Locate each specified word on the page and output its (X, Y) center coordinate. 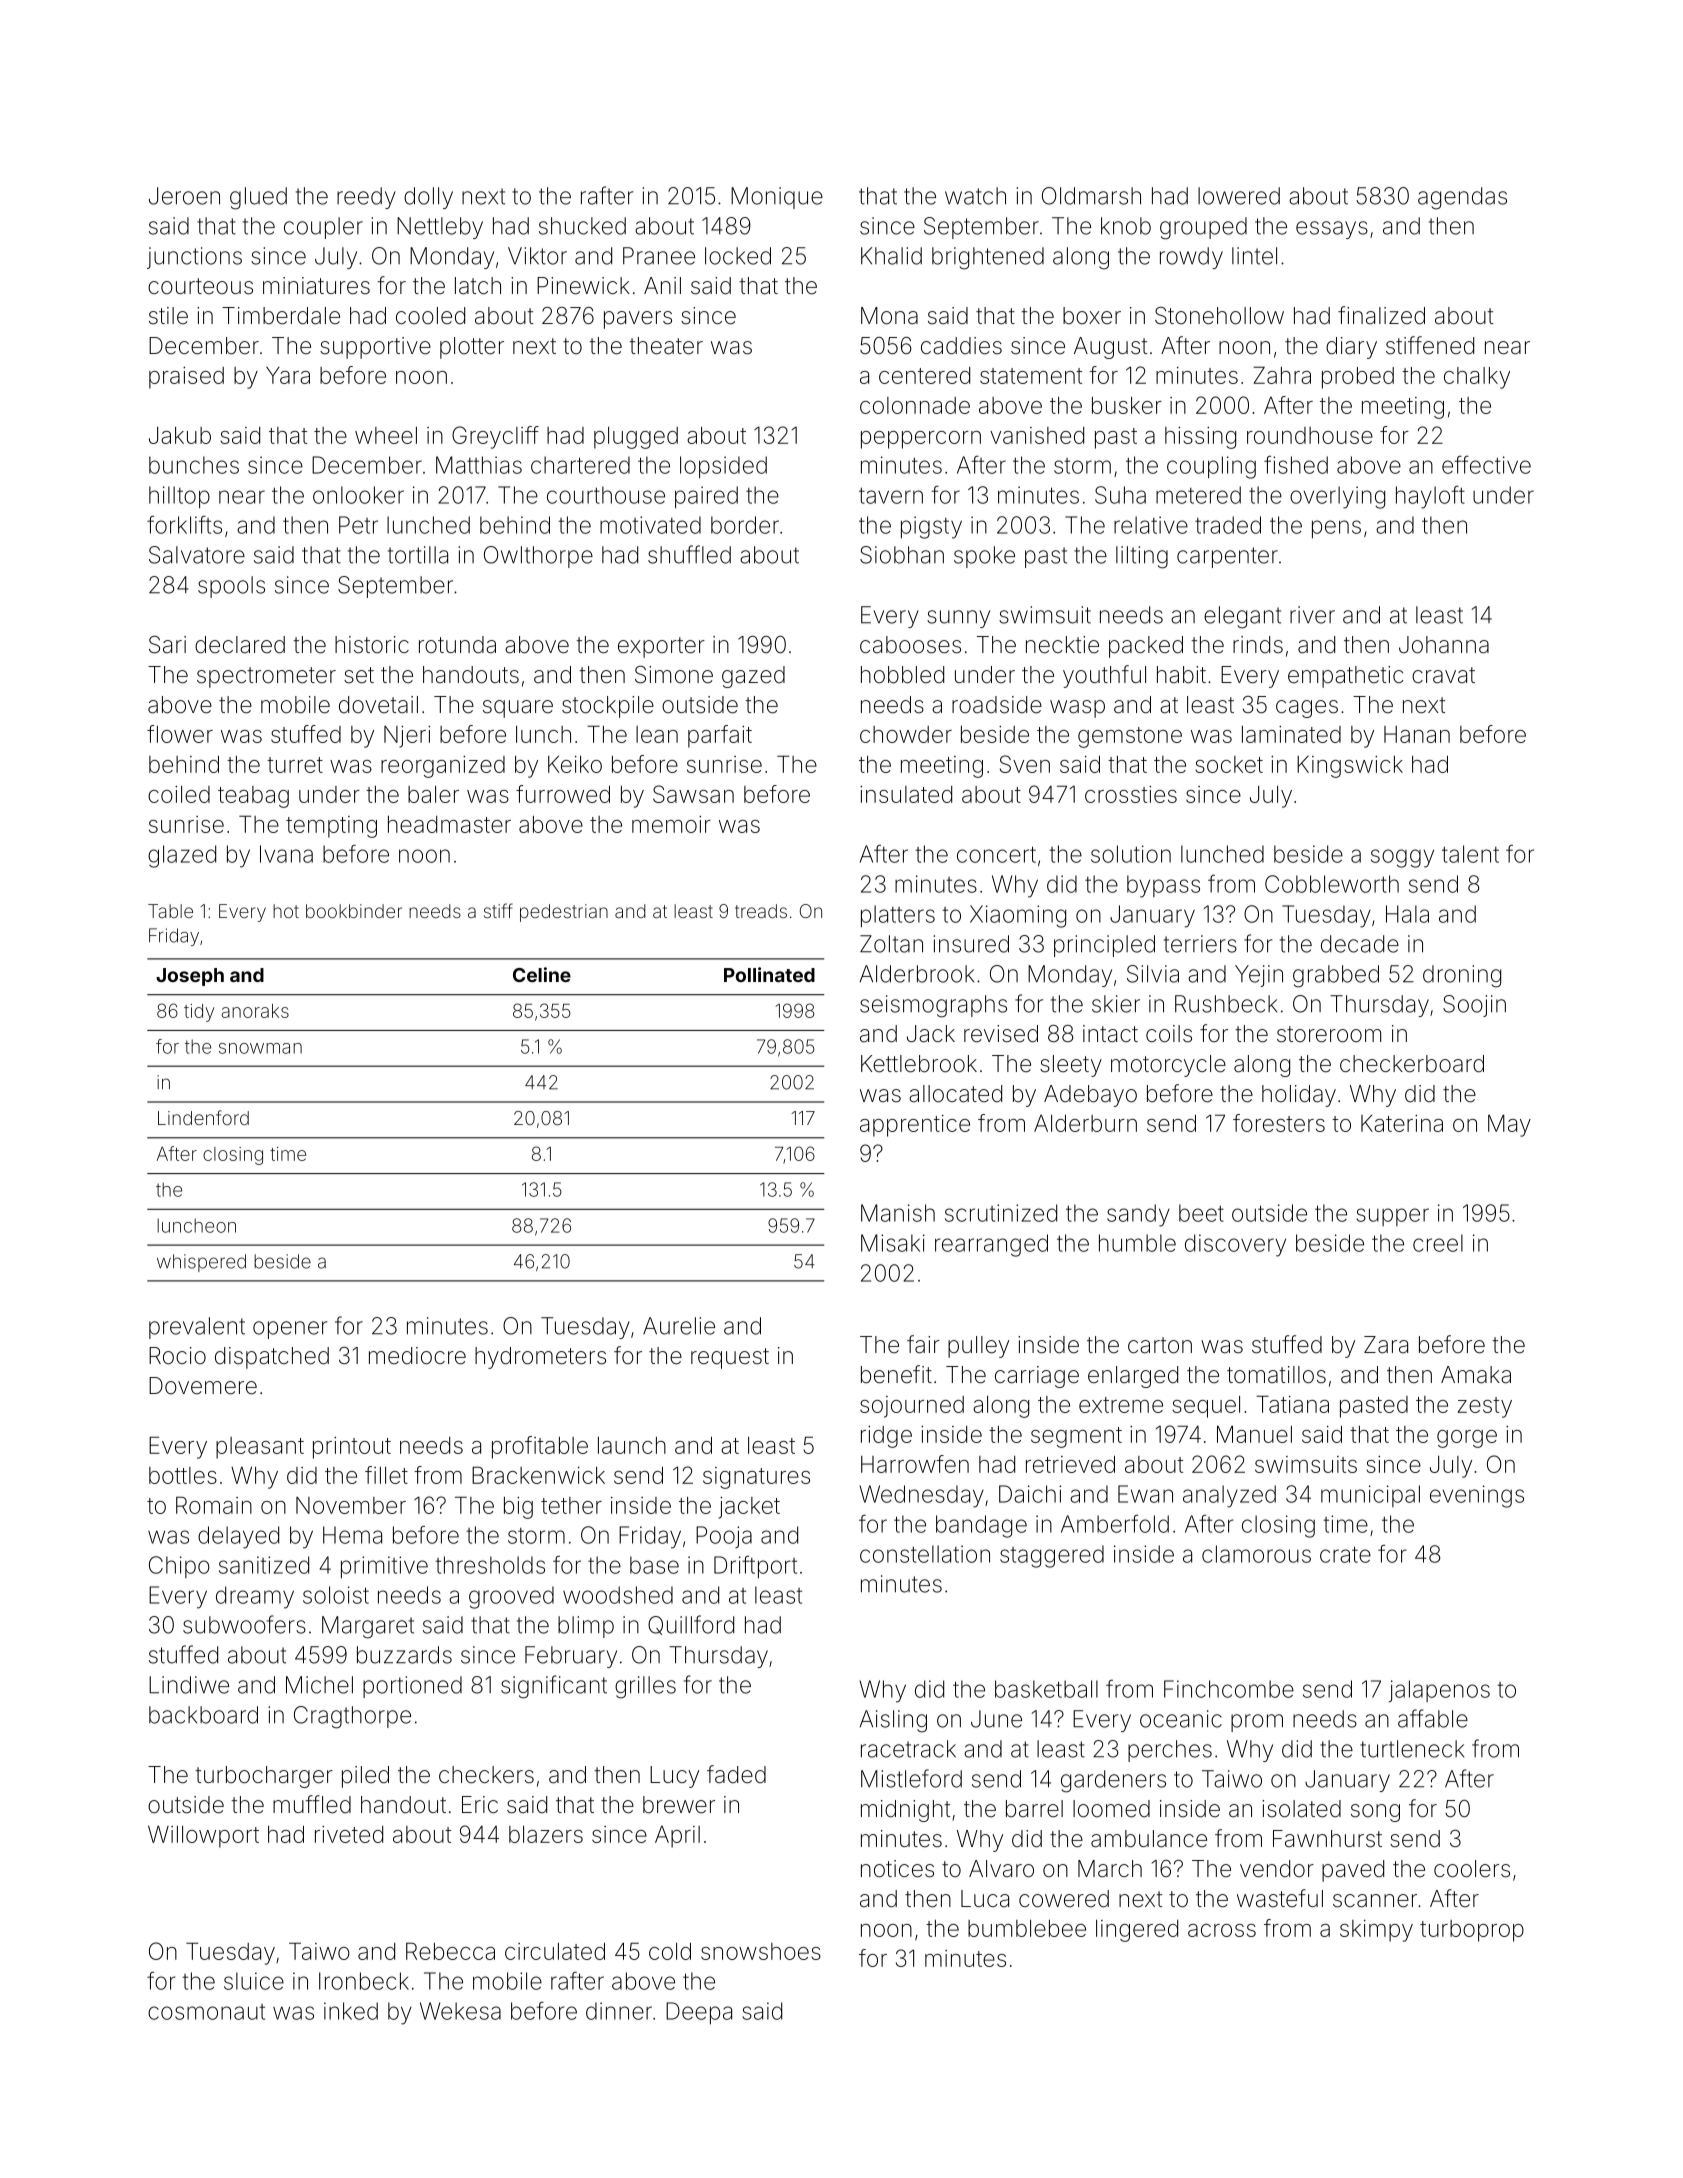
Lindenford (203, 1117)
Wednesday (921, 1496)
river (1312, 615)
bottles (183, 1475)
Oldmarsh (1091, 196)
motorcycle (1168, 1066)
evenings (1477, 1496)
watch (975, 196)
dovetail (378, 705)
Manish (898, 1213)
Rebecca (450, 1951)
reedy (366, 198)
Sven (1025, 764)
